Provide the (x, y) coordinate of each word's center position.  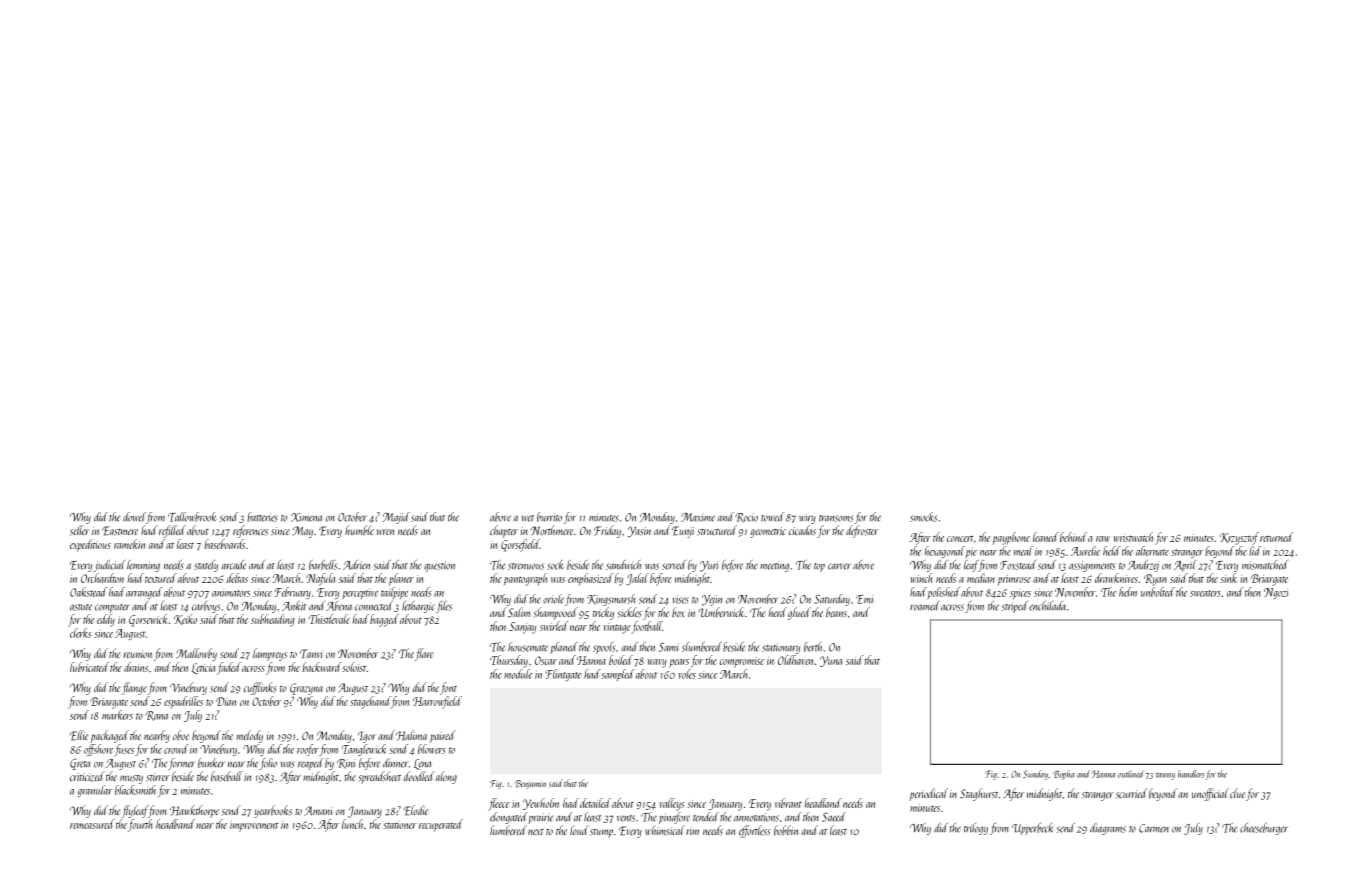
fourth (140, 825)
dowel (134, 517)
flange (134, 688)
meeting (774, 567)
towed (772, 517)
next (536, 832)
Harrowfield (437, 702)
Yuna (831, 661)
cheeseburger (1264, 829)
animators (231, 593)
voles (687, 674)
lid (1255, 551)
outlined (1131, 774)
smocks (923, 517)
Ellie (79, 735)
